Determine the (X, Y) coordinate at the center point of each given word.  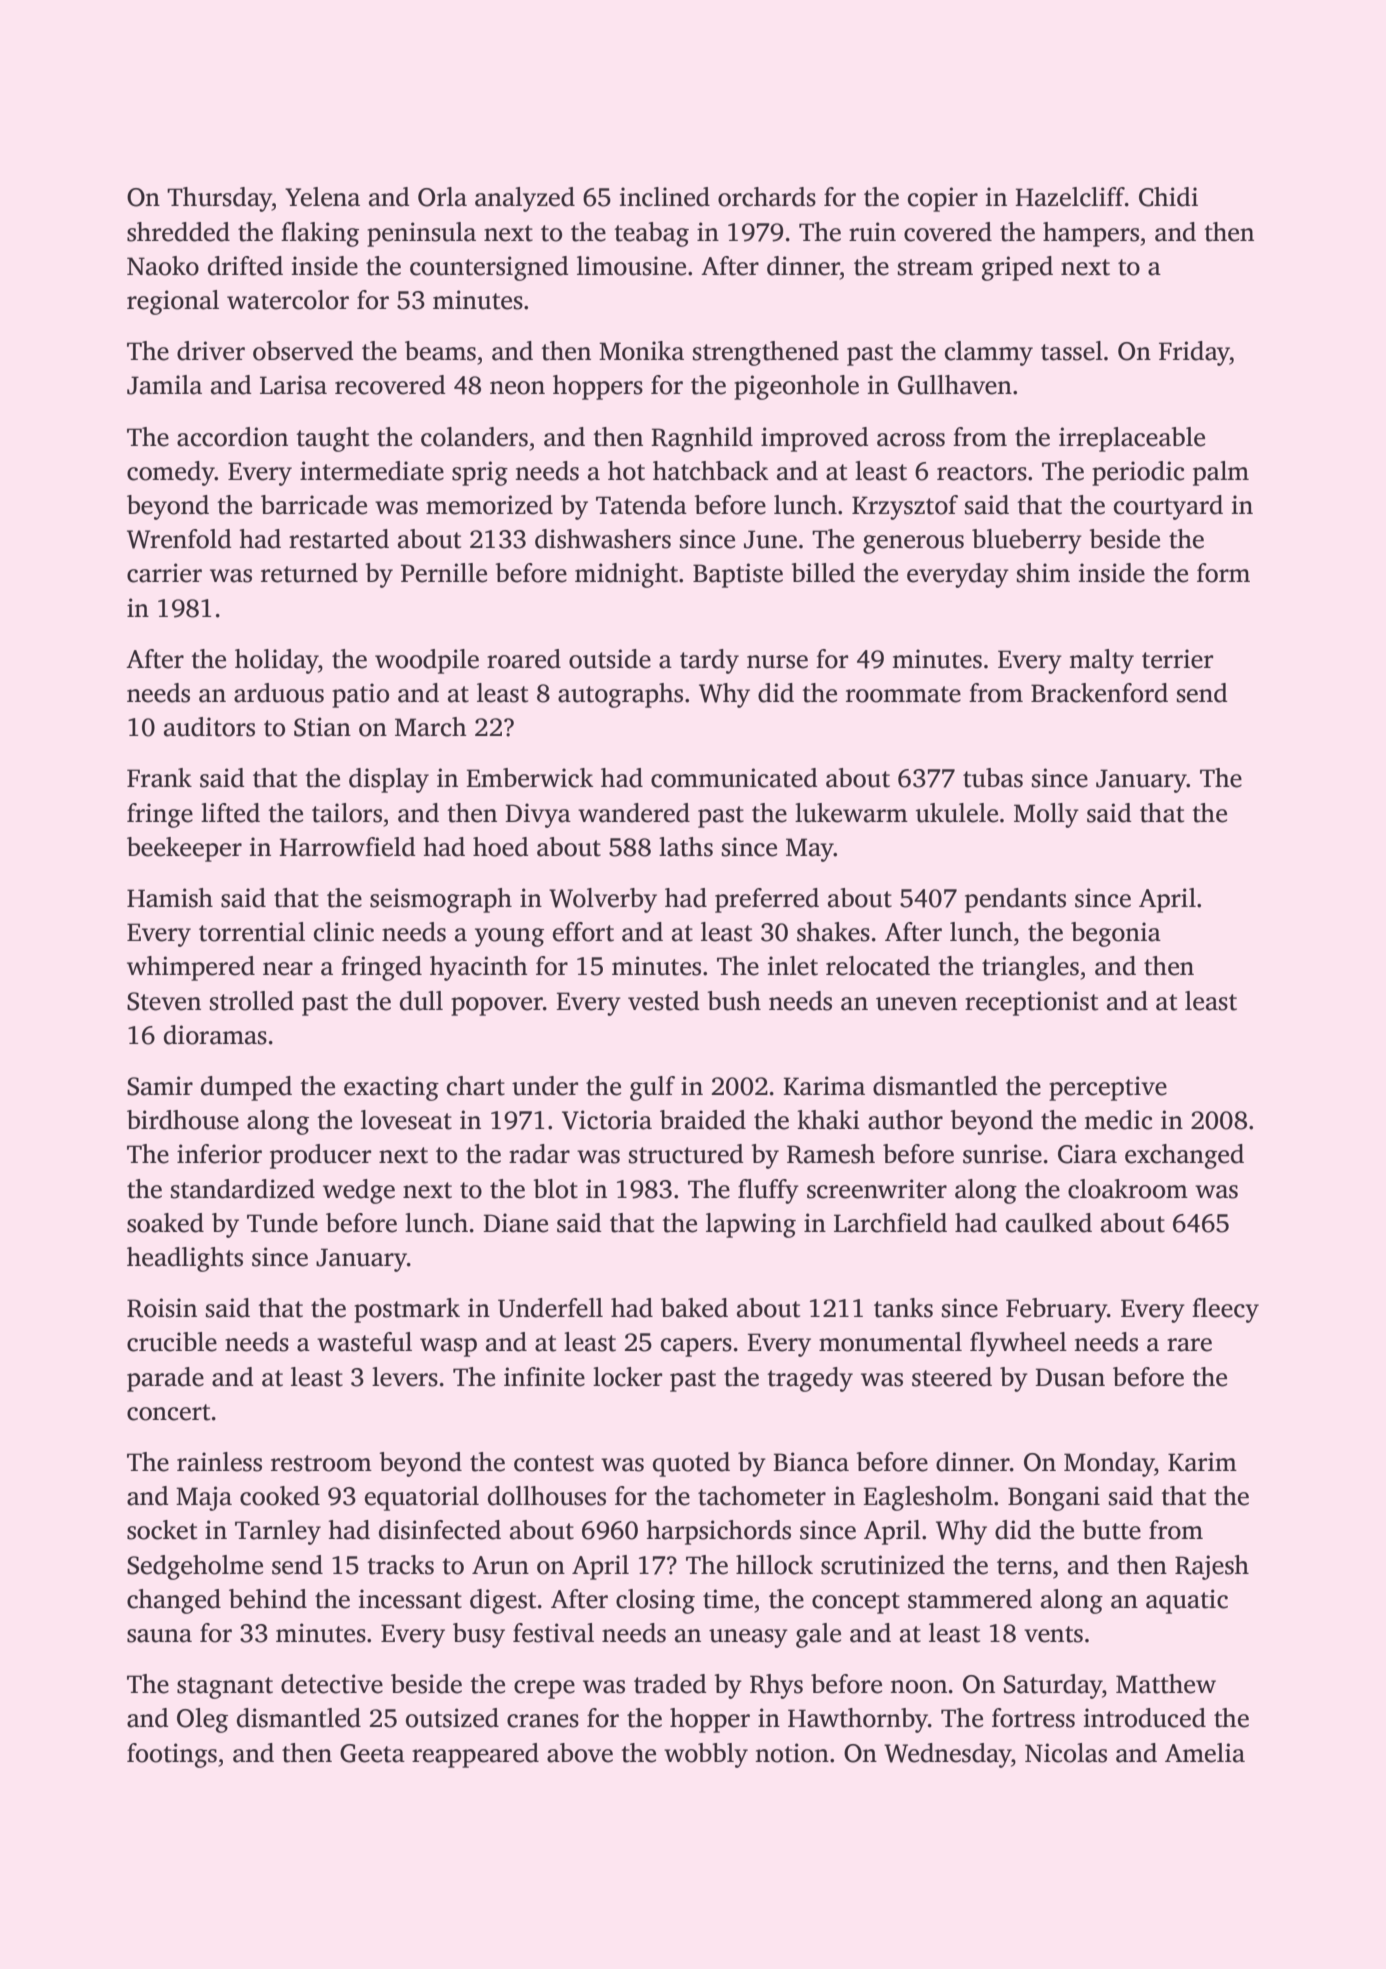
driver (211, 351)
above (580, 1753)
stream (935, 267)
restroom (321, 1463)
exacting (391, 1088)
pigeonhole (796, 387)
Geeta (372, 1753)
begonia (1116, 934)
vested (664, 1001)
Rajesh (1212, 1567)
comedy (171, 473)
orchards (767, 197)
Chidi (1168, 197)
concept (856, 1603)
